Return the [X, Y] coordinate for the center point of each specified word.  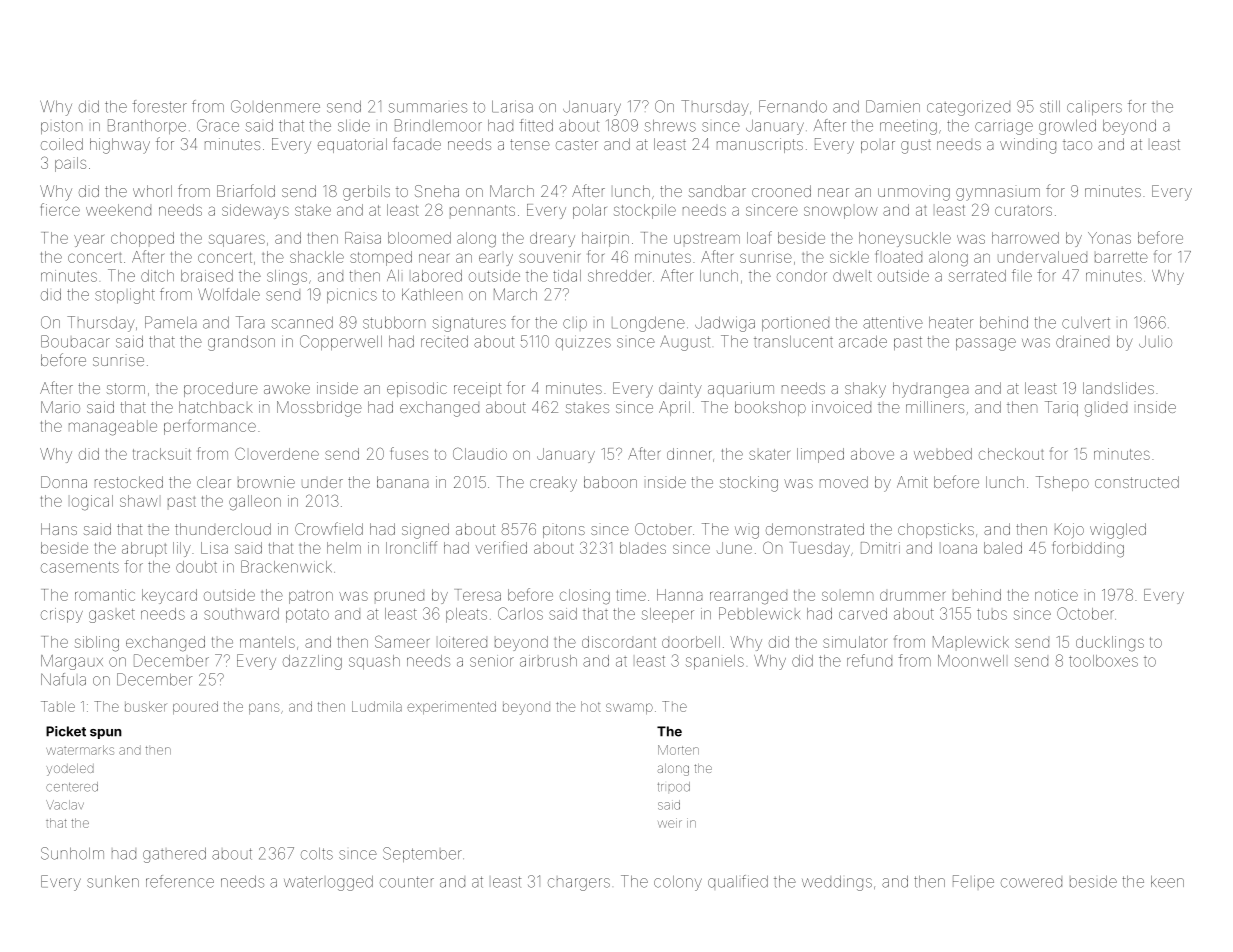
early [496, 259]
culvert [1086, 323]
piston [61, 127]
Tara [250, 322]
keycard [169, 596]
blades [643, 548]
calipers [1094, 108]
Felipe [973, 881]
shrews [670, 126]
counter [407, 882]
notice [1056, 595]
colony [678, 883]
